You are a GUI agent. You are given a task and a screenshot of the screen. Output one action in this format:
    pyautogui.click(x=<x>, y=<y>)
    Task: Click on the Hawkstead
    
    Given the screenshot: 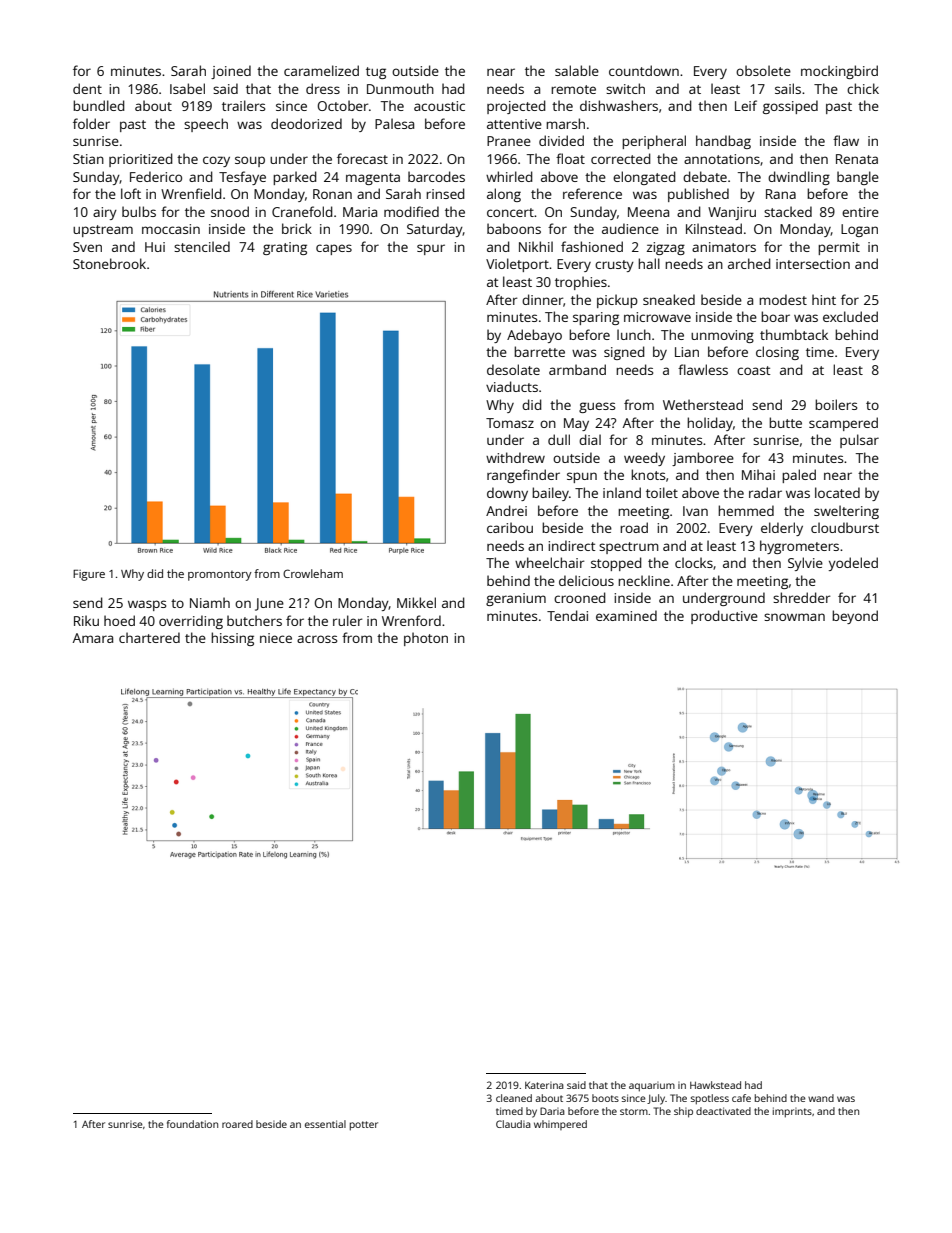 What is the action you would take?
    pyautogui.click(x=715, y=1085)
